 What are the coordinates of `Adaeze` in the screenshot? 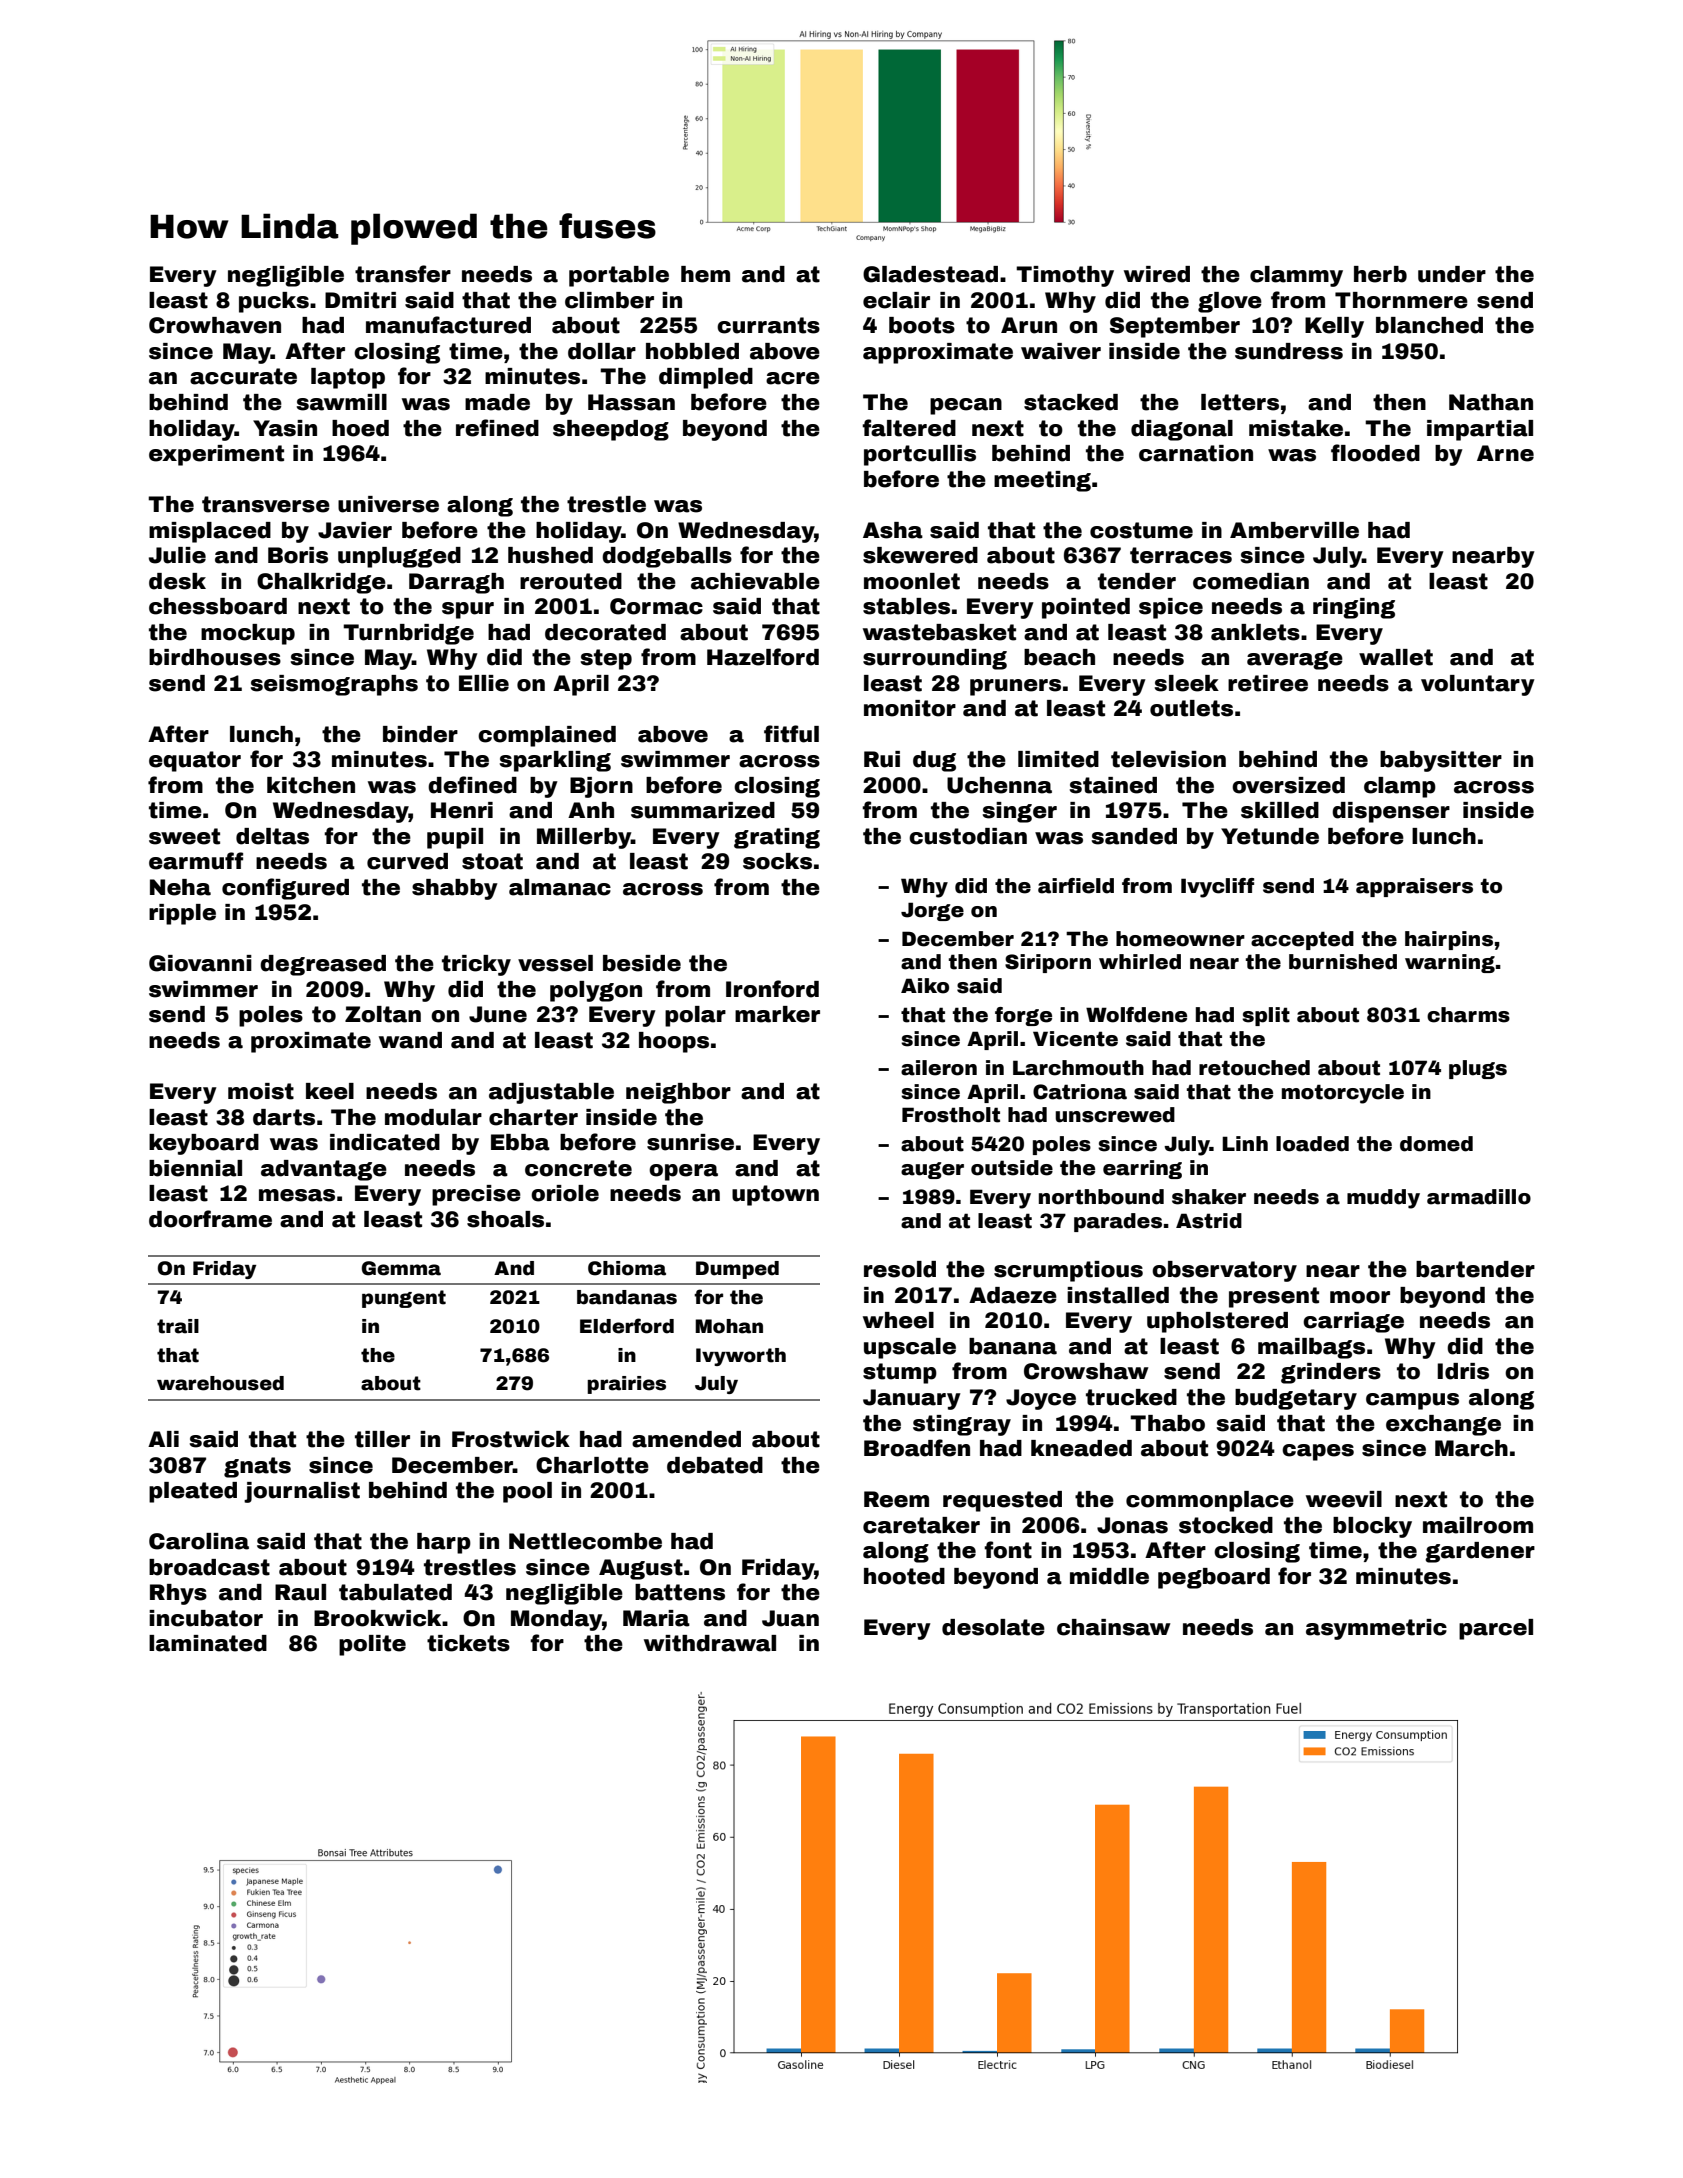 It's located at (1013, 1295).
